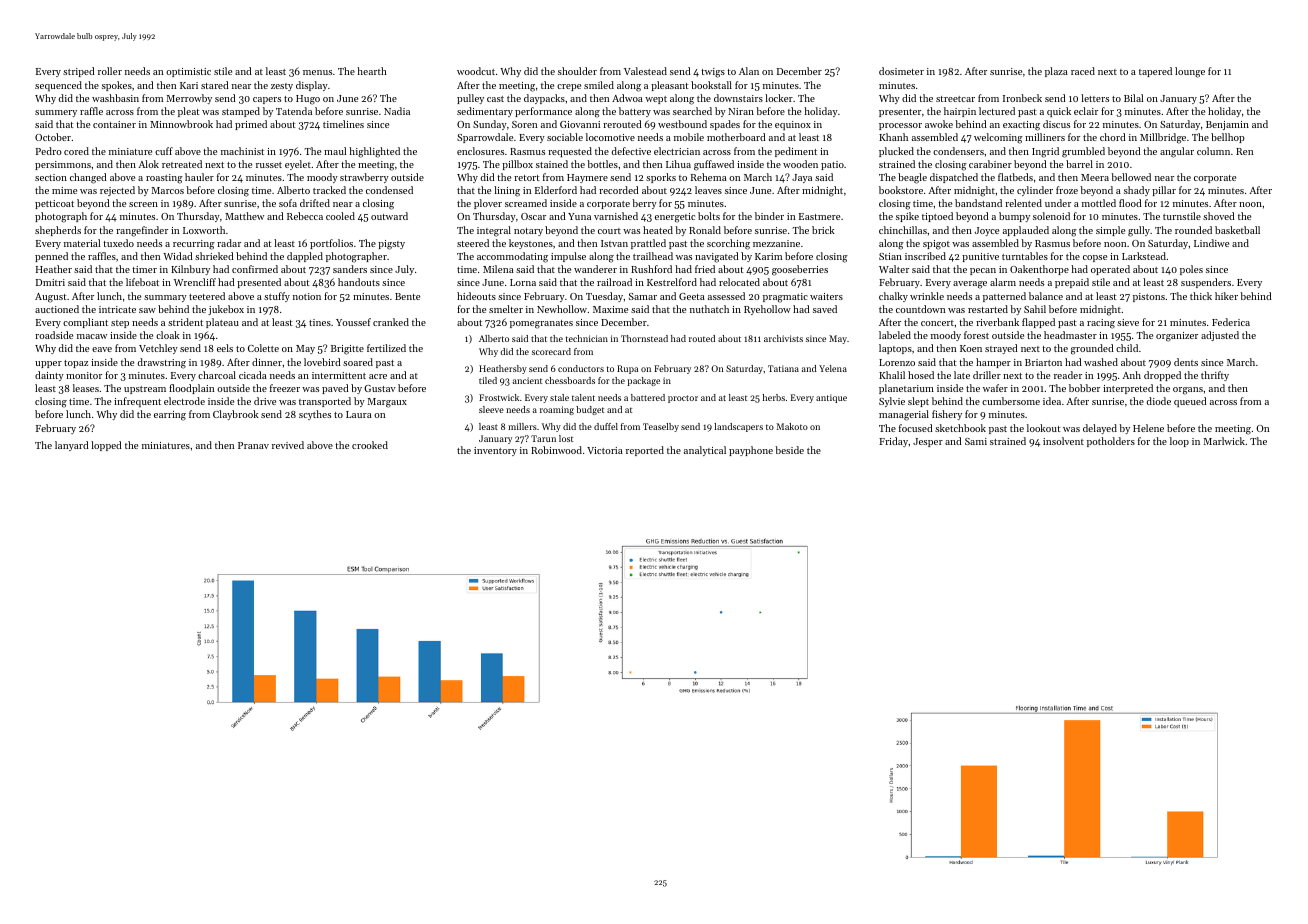 The image size is (1308, 924). Describe the element at coordinates (987, 375) in the image. I see `driller` at that location.
